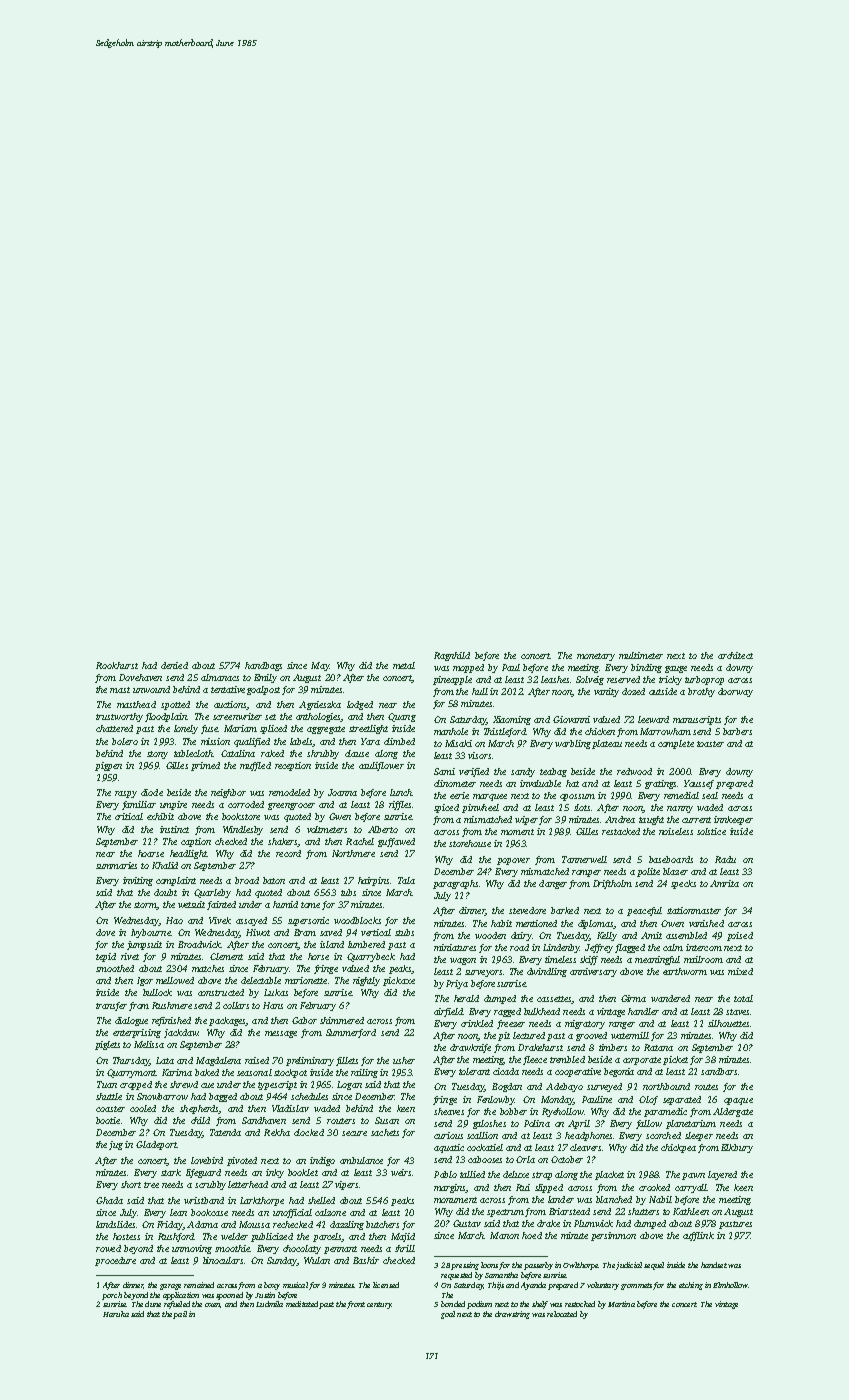 The height and width of the page is (1400, 849). What do you see at coordinates (116, 1314) in the page?
I see `Haruka` at bounding box center [116, 1314].
